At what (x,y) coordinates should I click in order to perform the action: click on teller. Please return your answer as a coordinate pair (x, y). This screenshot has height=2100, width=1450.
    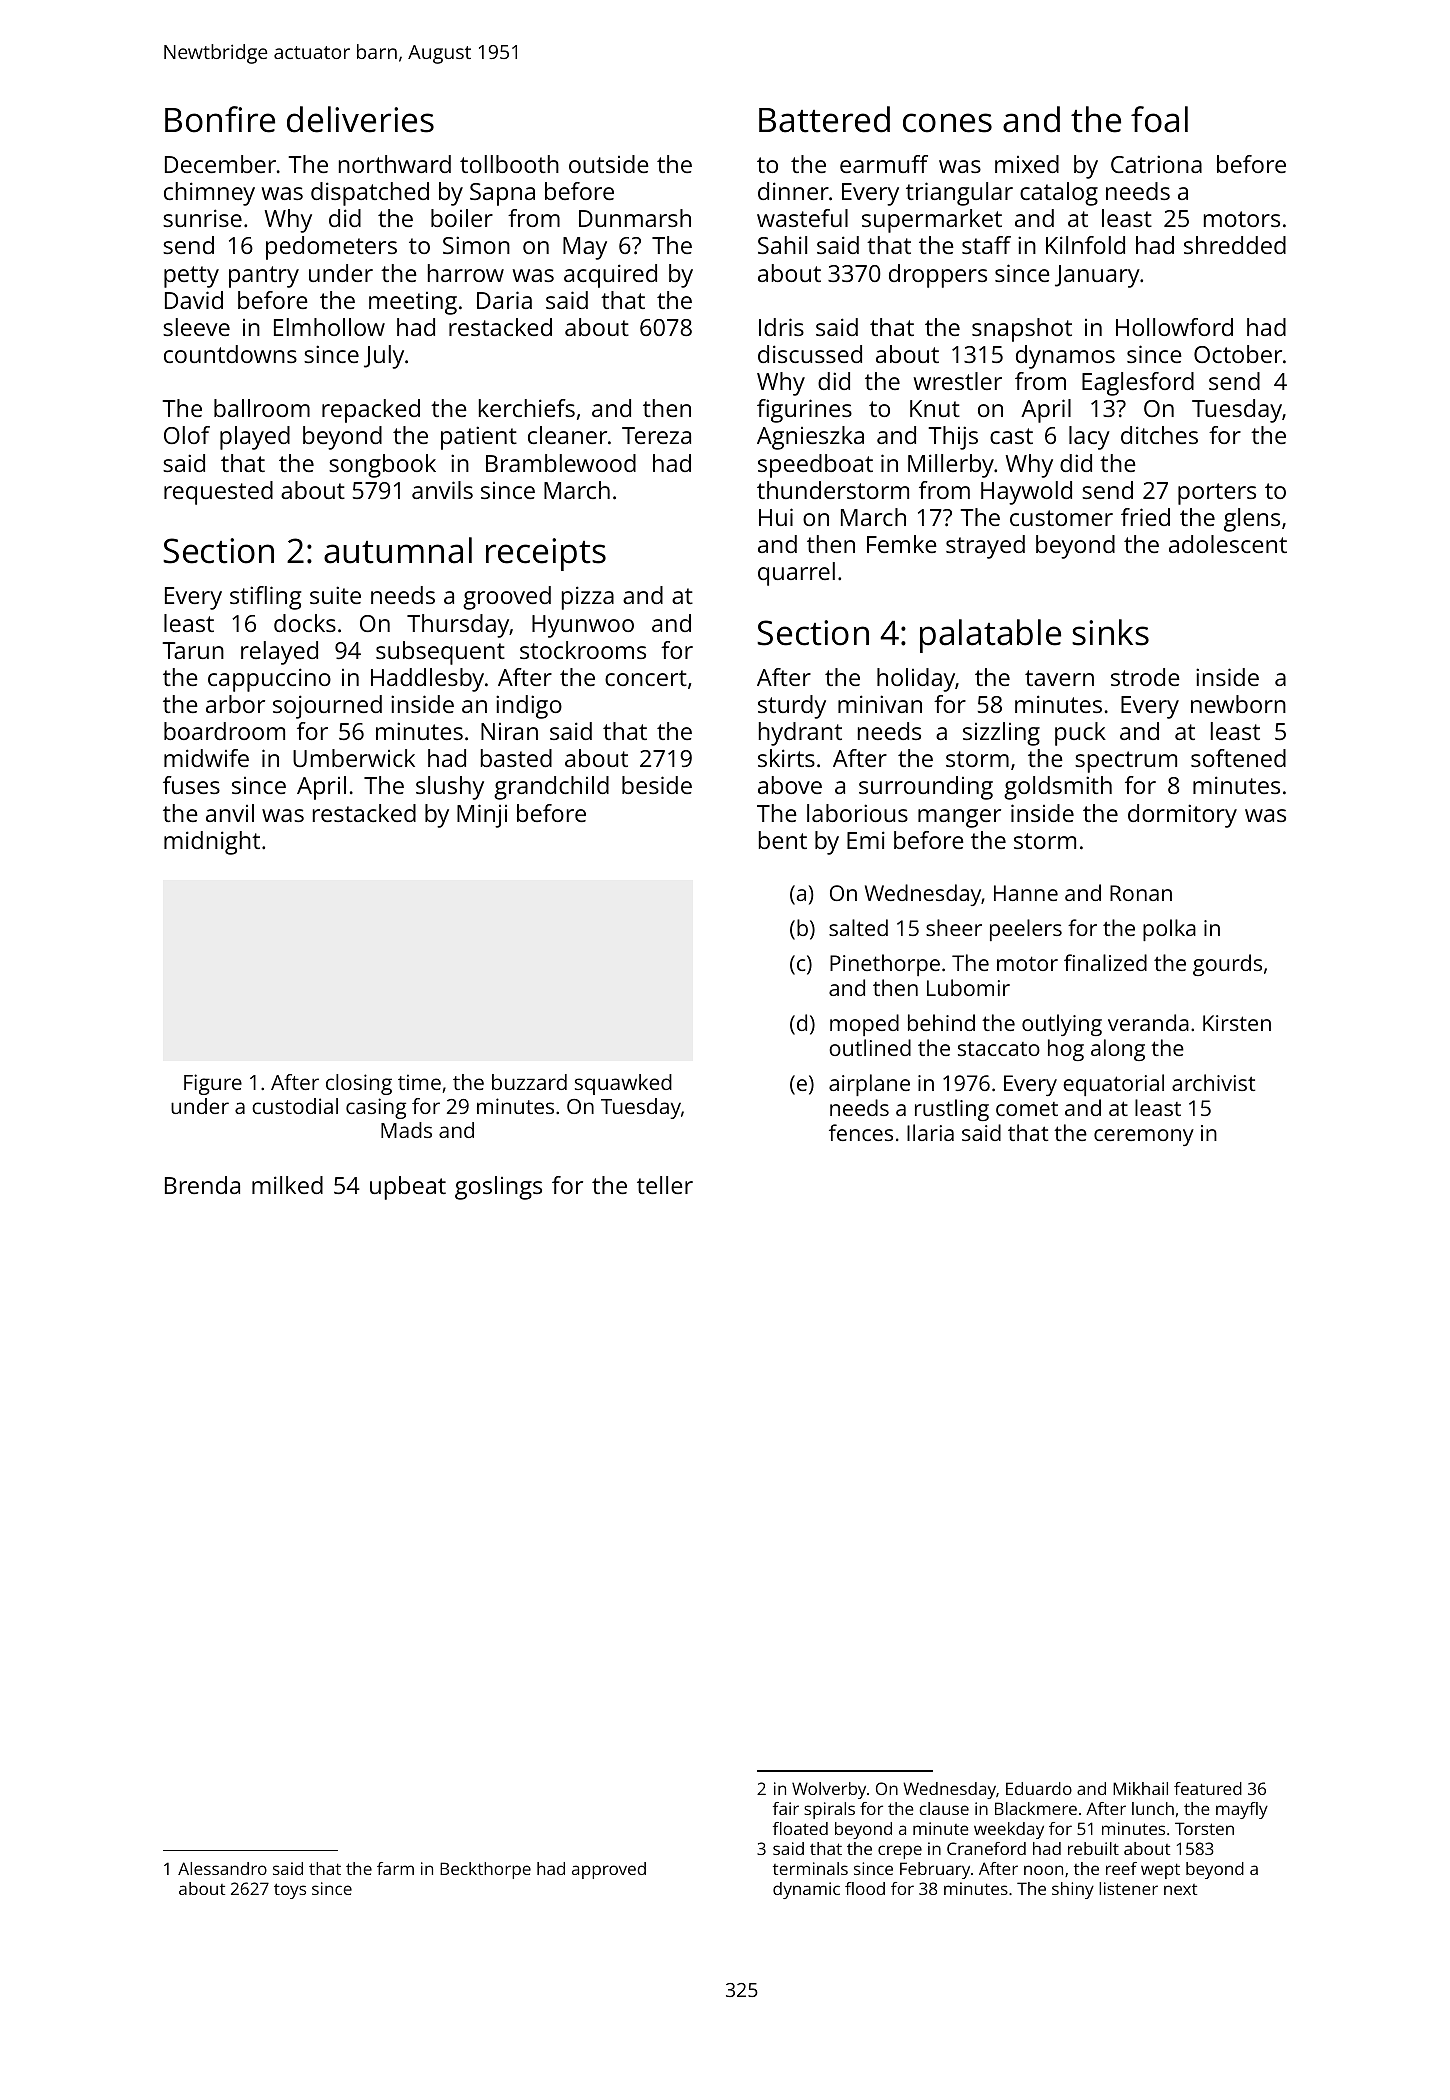
    Looking at the image, I should click on (665, 1185).
